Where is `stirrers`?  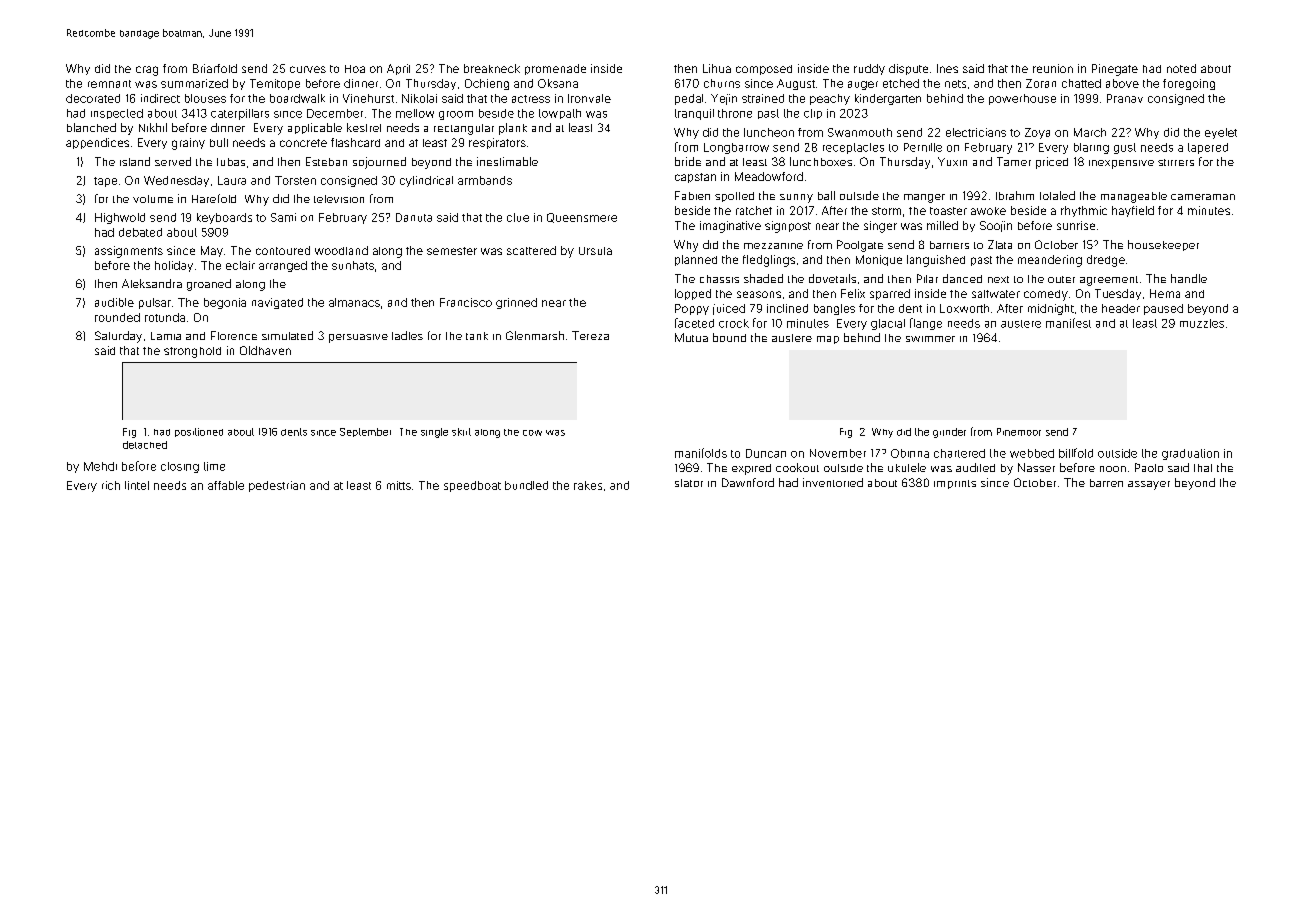 stirrers is located at coordinates (1176, 162).
